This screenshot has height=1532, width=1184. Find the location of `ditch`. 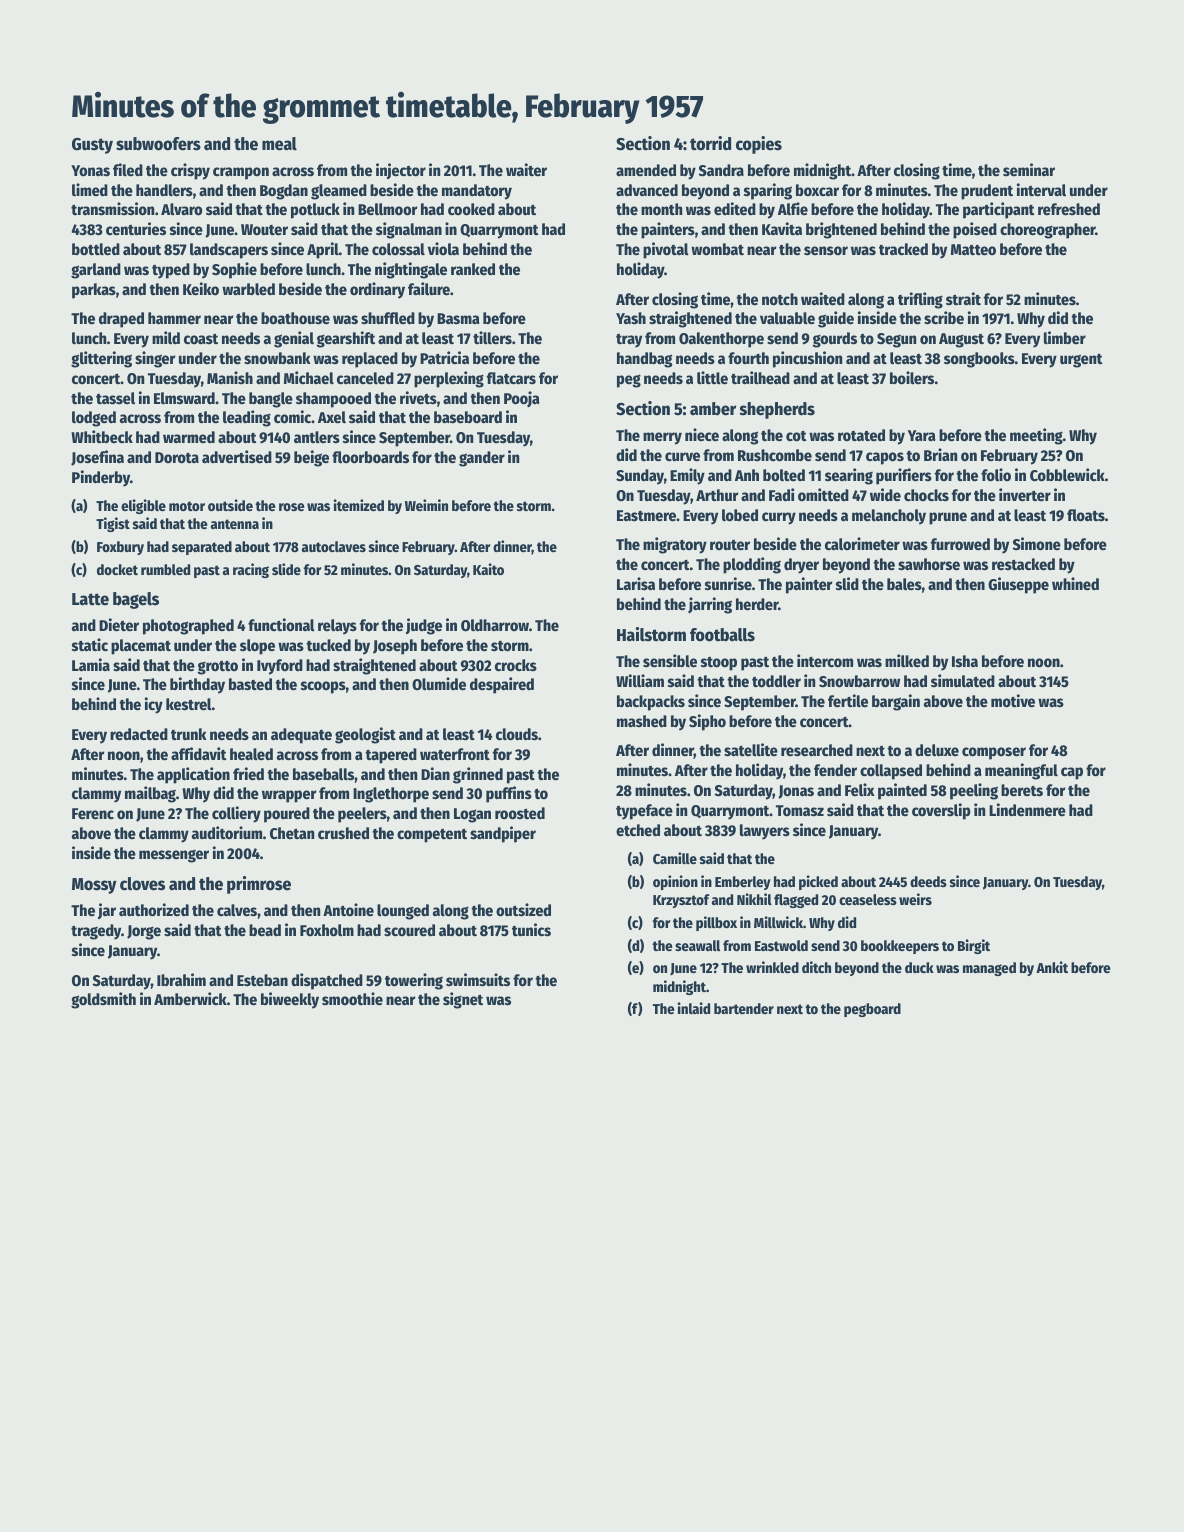

ditch is located at coordinates (816, 967).
